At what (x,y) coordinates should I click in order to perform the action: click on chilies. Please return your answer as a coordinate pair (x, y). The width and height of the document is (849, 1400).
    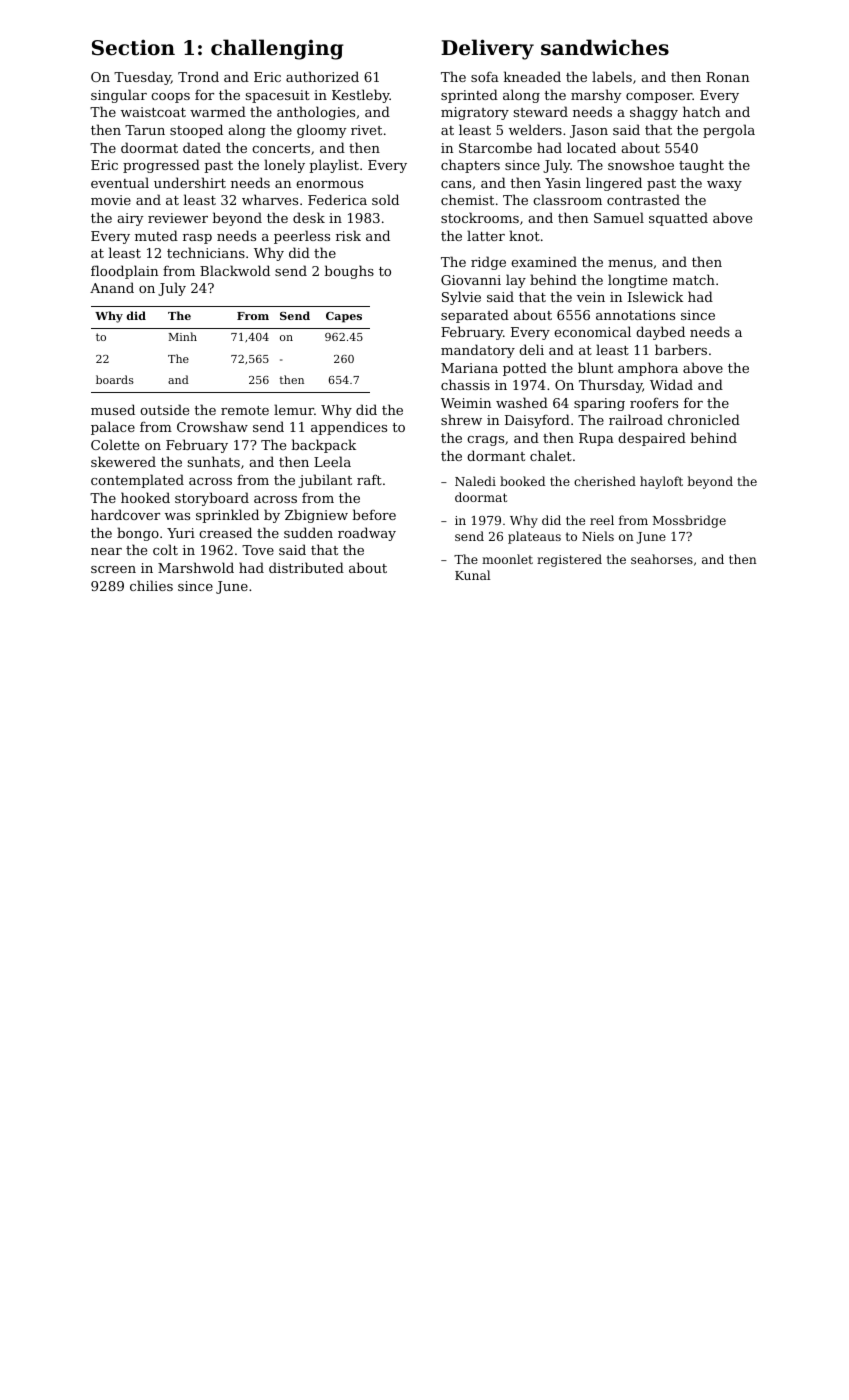
    Looking at the image, I should click on (151, 585).
